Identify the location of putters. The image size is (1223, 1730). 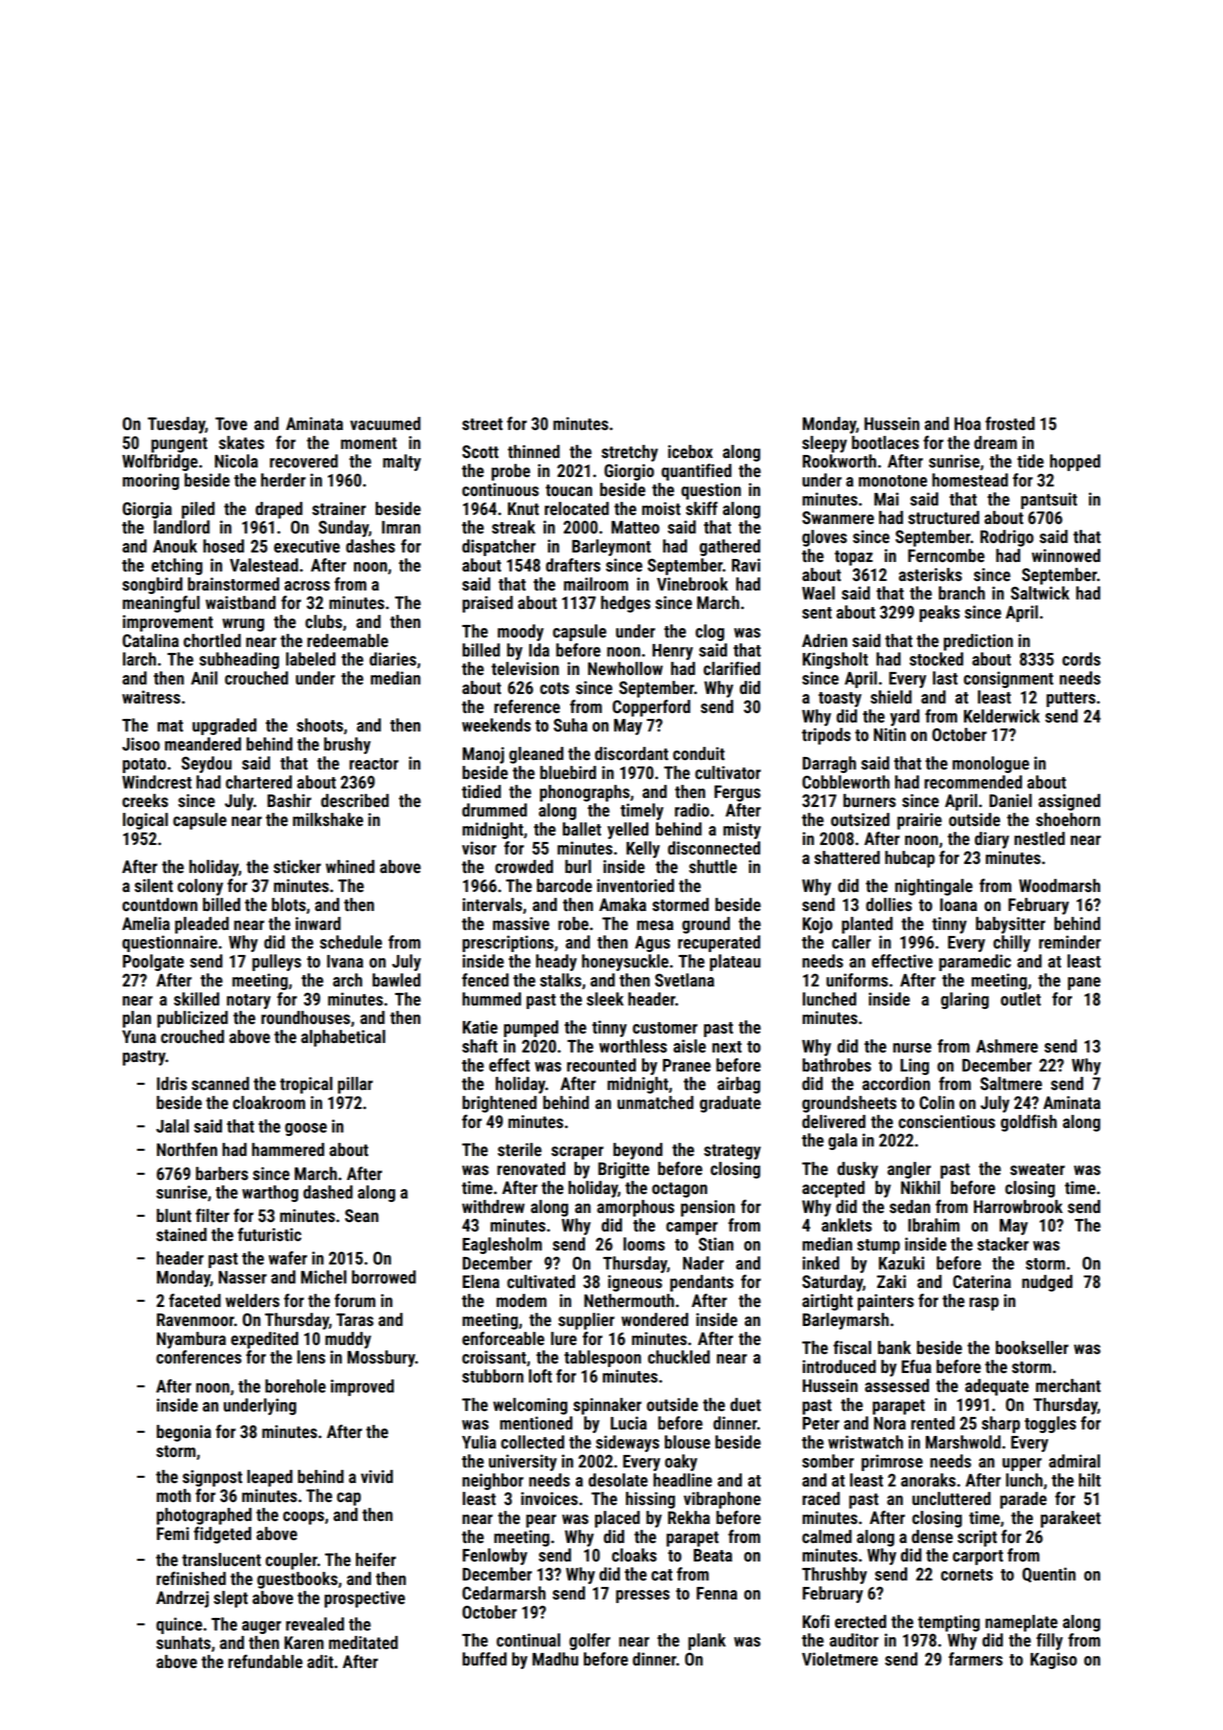
(1071, 699).
